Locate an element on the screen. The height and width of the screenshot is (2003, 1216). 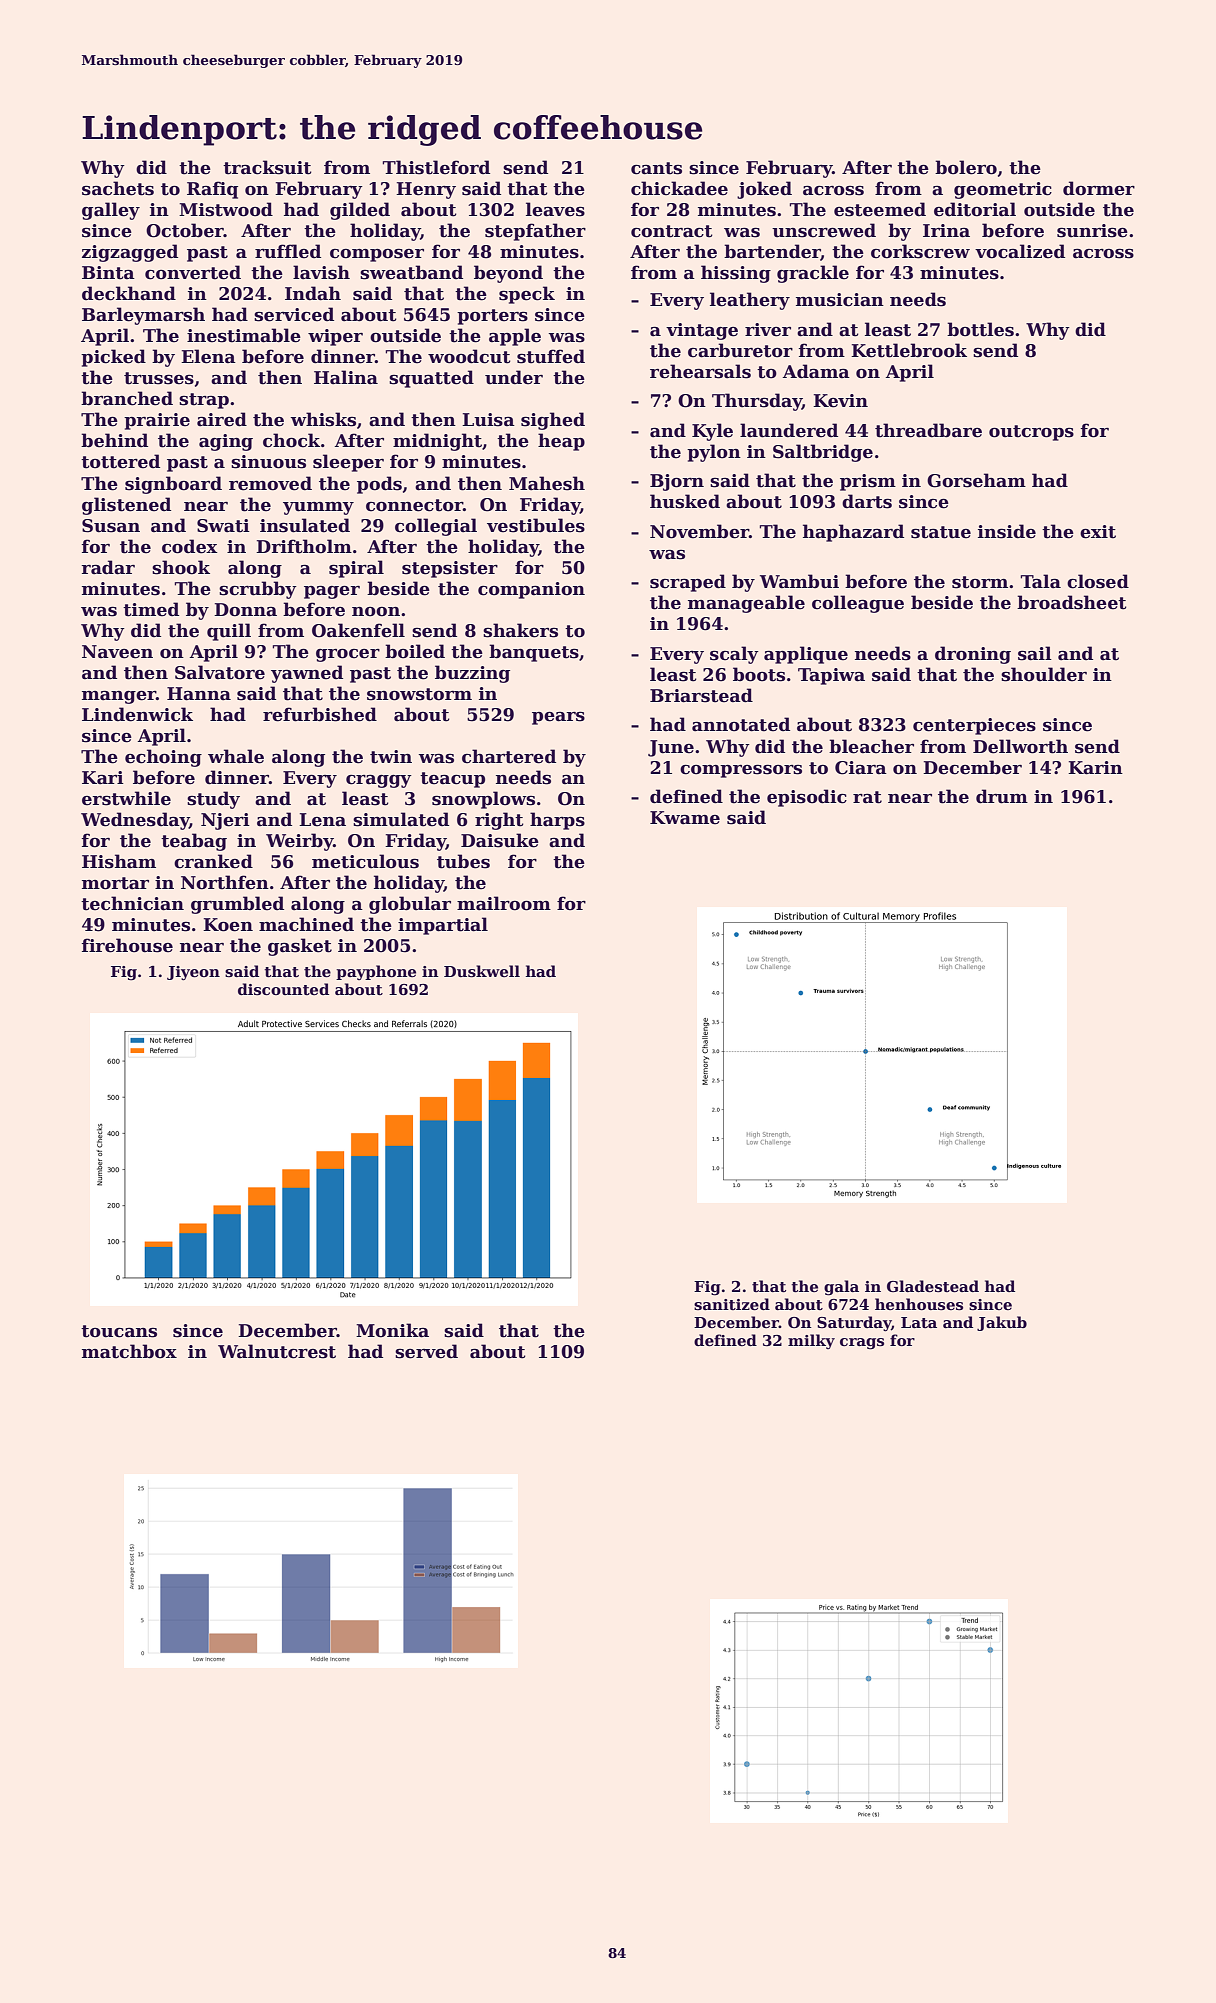
matchbox is located at coordinates (129, 1351).
